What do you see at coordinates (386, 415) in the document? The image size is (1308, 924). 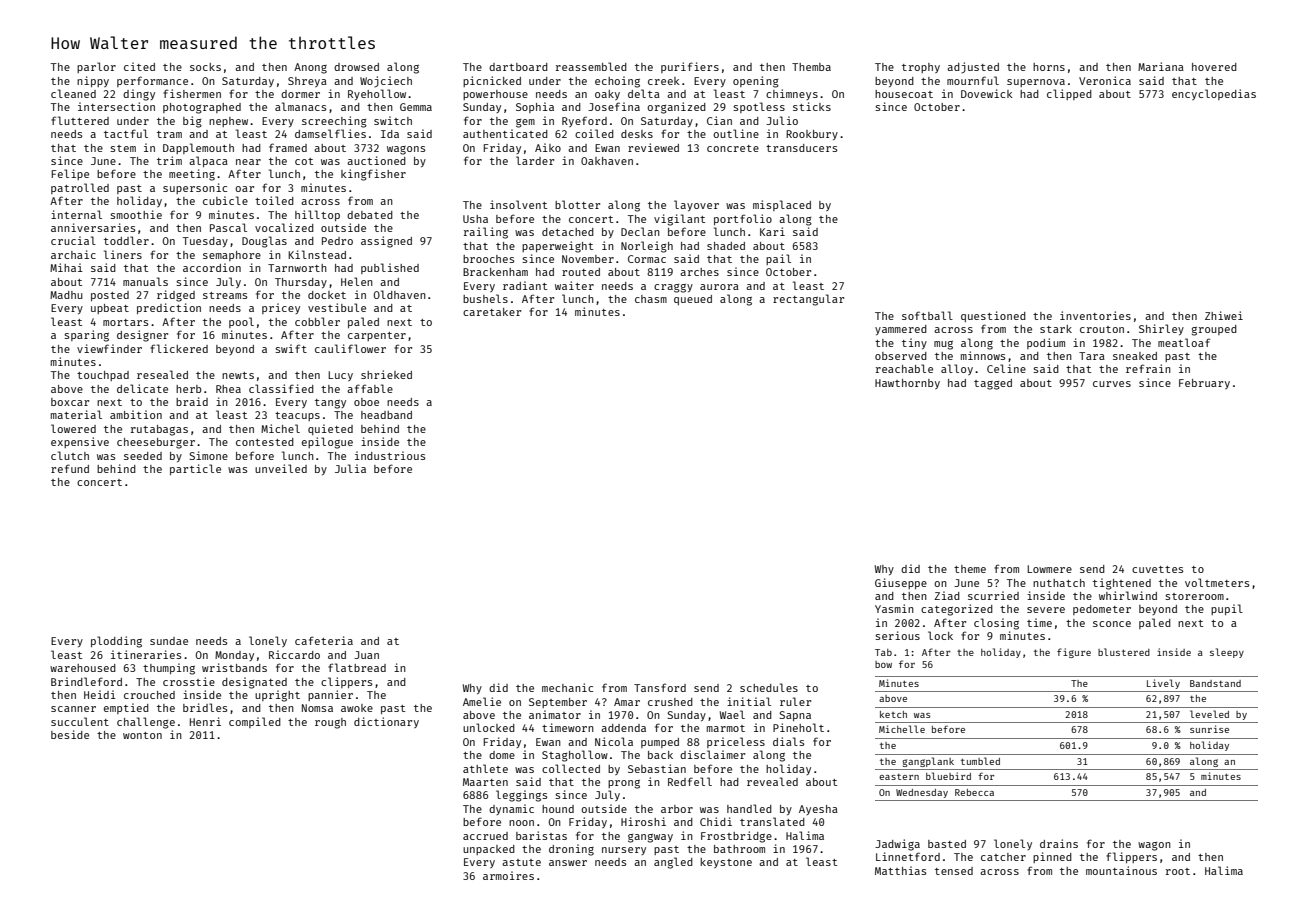 I see `headband` at bounding box center [386, 415].
